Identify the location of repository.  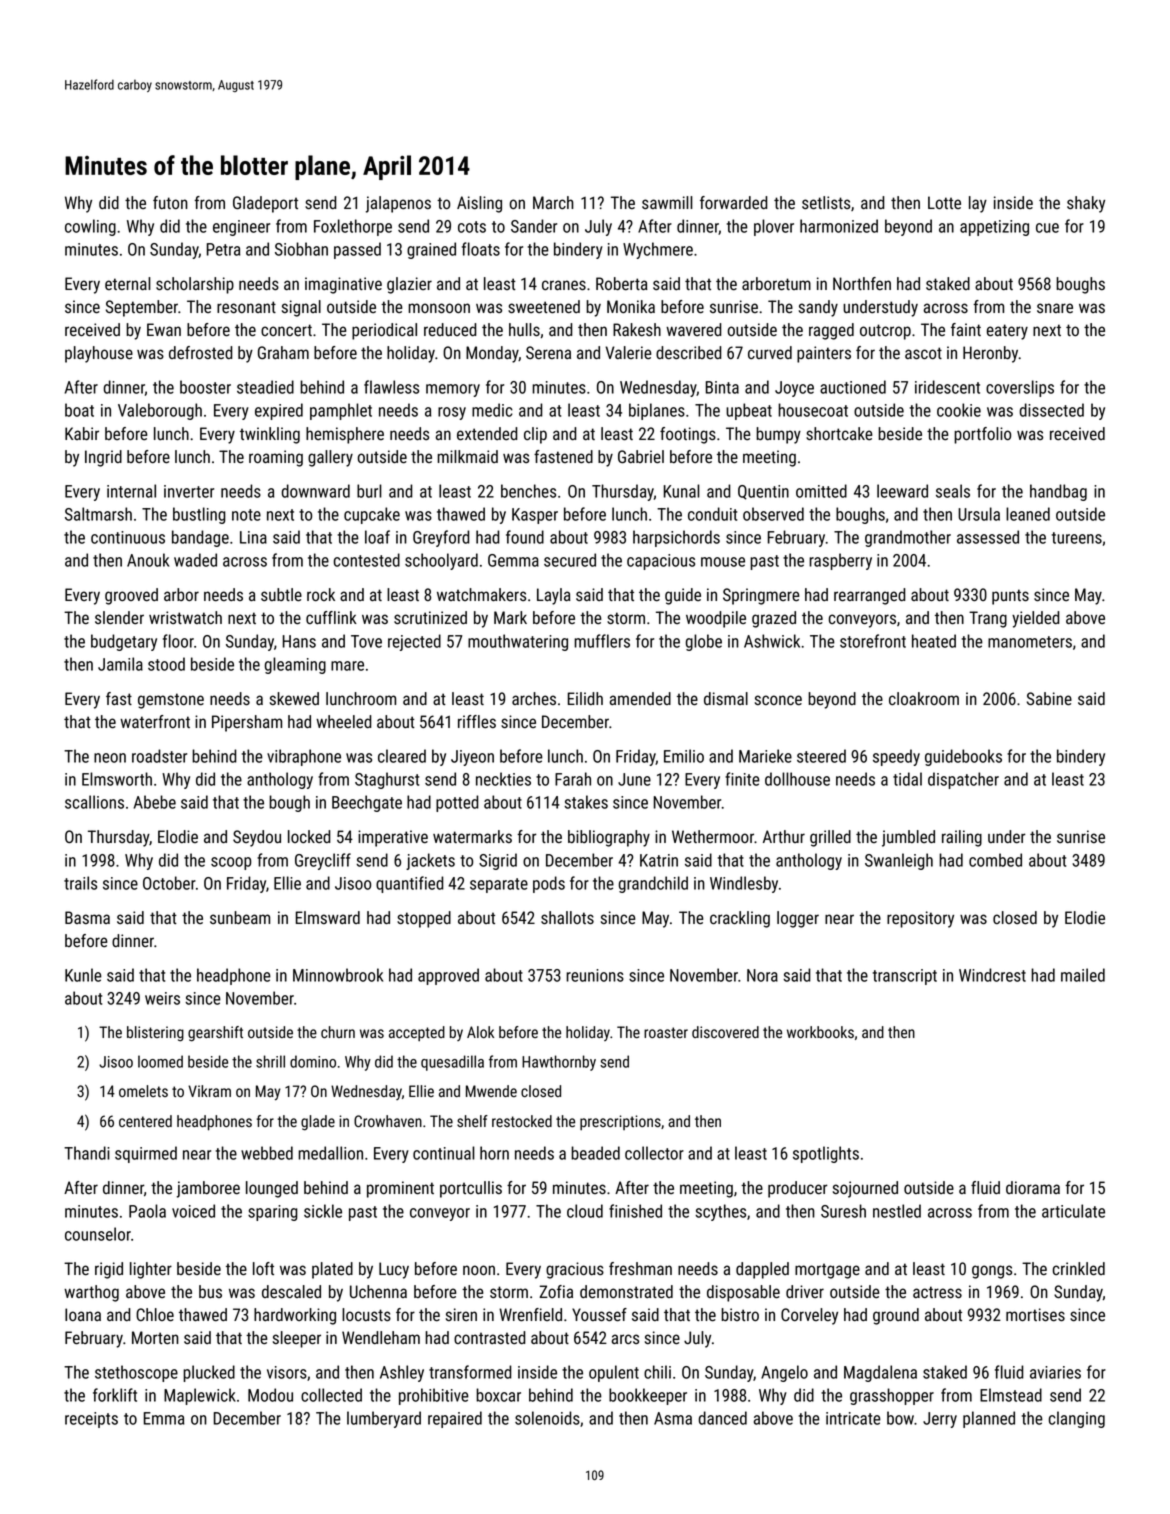
(920, 919).
